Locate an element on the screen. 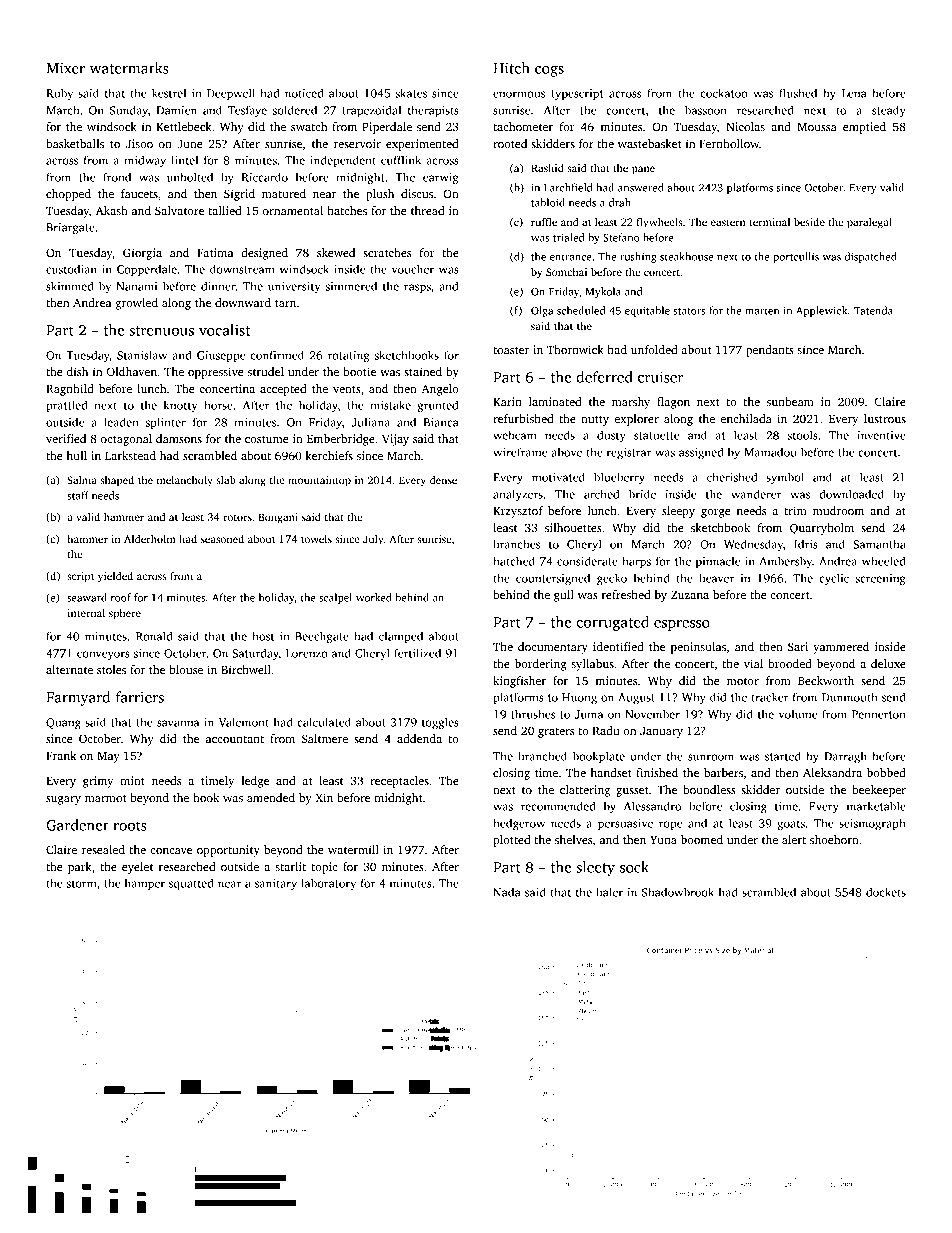 This screenshot has width=952, height=1233. pendants is located at coordinates (770, 351).
